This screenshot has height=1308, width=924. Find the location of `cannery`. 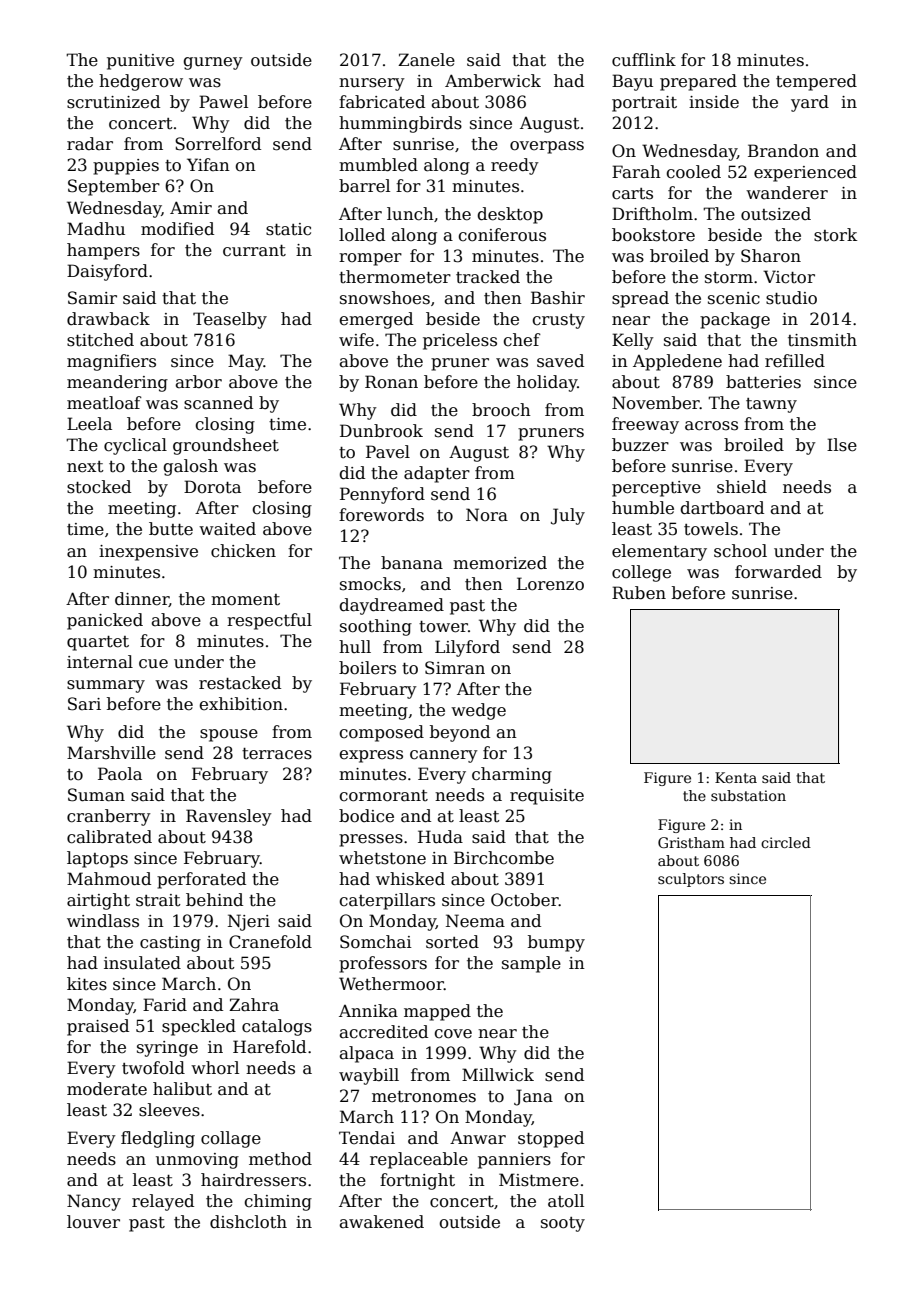

cannery is located at coordinates (444, 756).
